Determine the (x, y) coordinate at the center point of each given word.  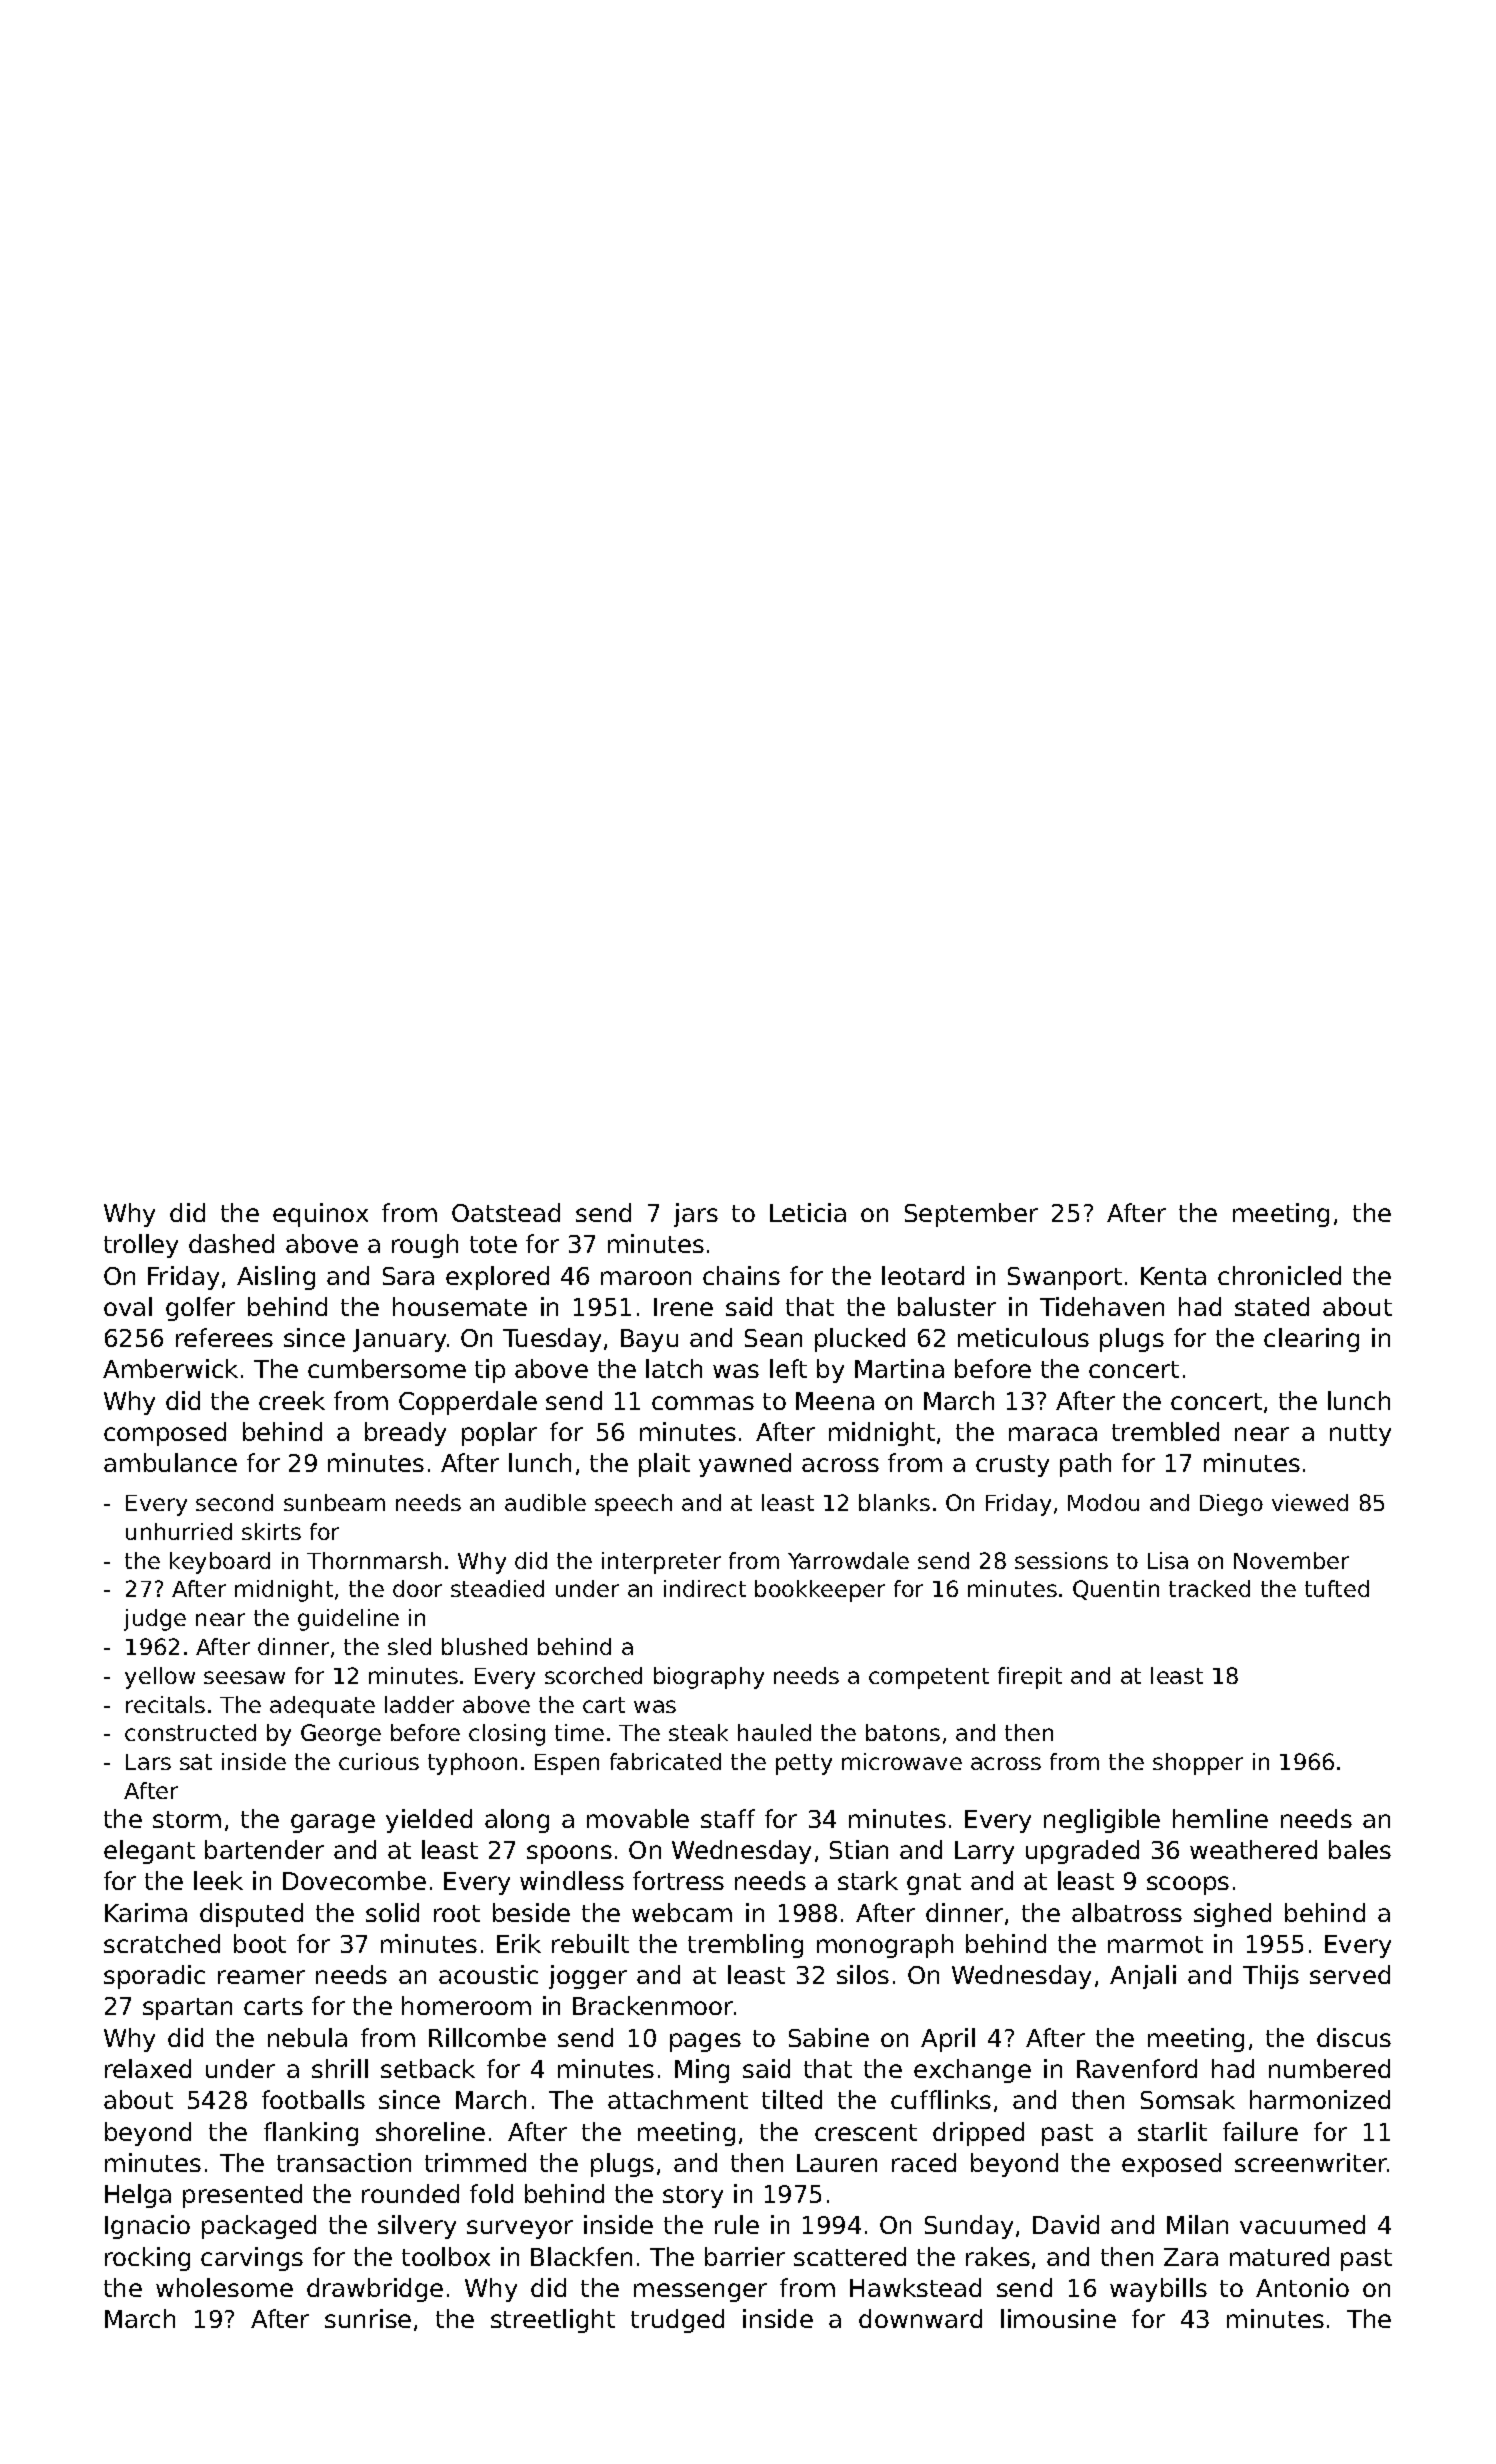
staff (728, 1818)
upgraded (1082, 1852)
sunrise (368, 2318)
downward (920, 2318)
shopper (1198, 1764)
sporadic (154, 1977)
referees (224, 1337)
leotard (923, 1275)
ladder (419, 1704)
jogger (588, 1977)
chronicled (1279, 1275)
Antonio (1302, 2287)
